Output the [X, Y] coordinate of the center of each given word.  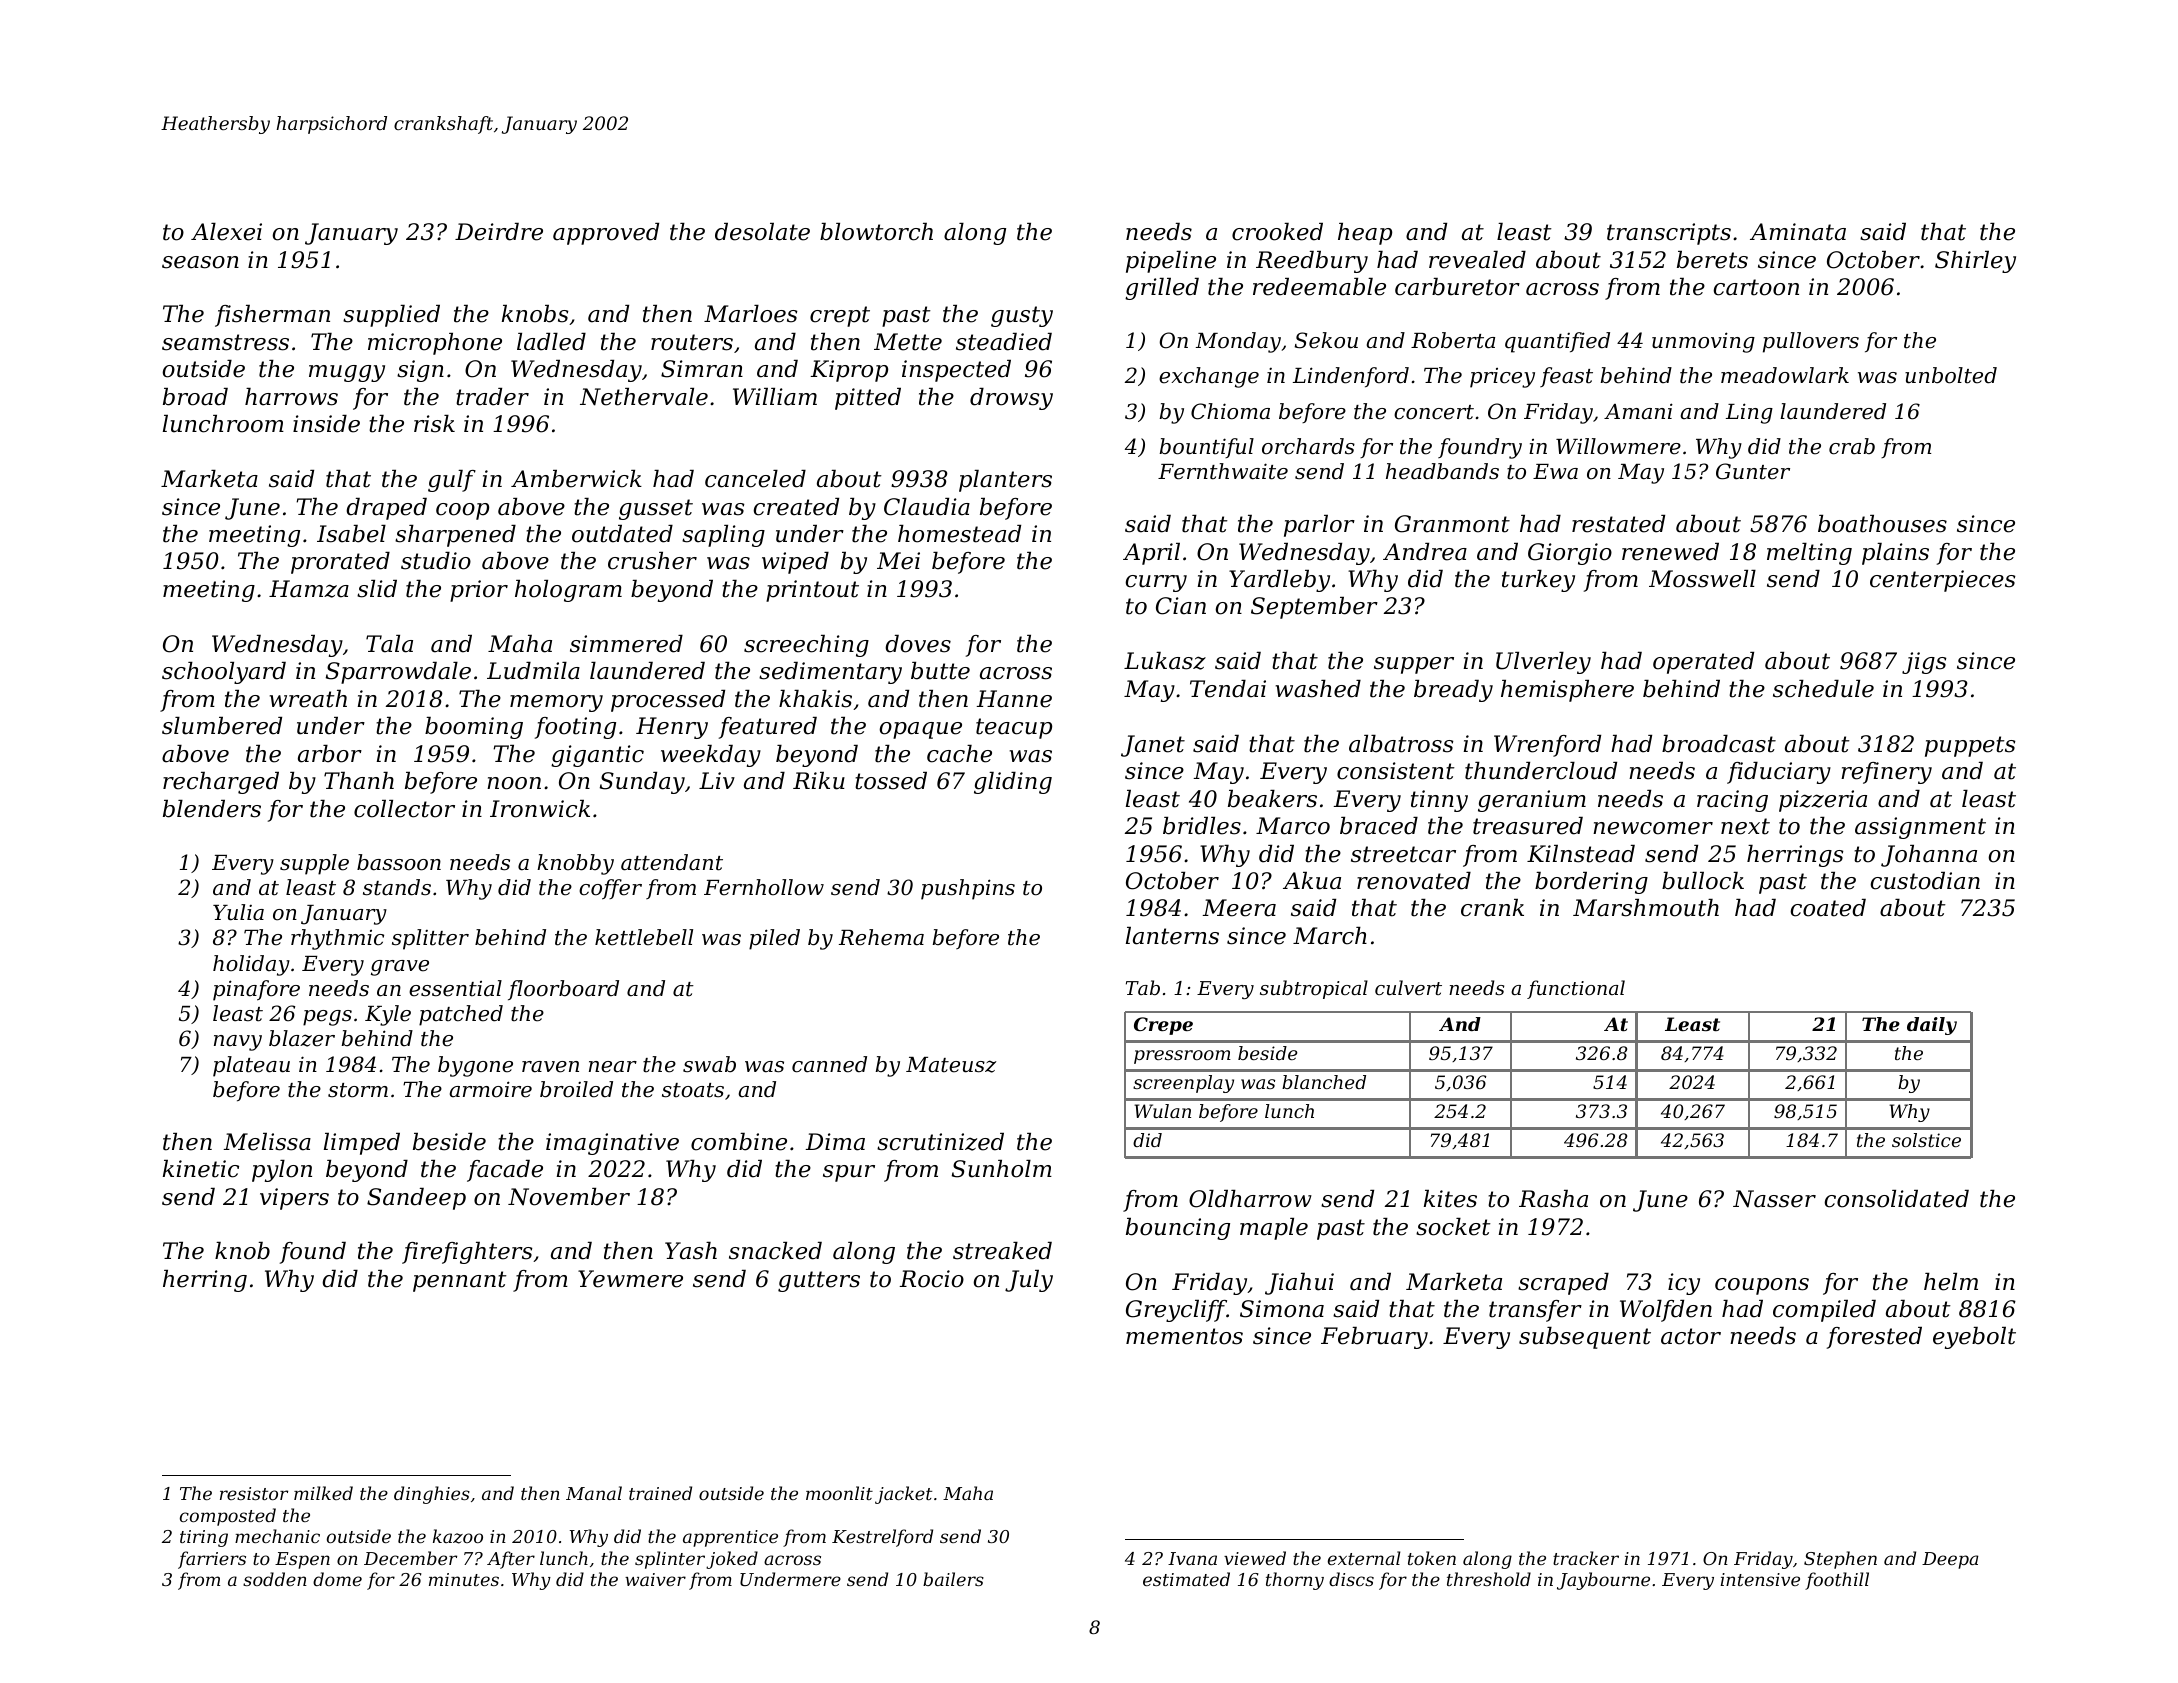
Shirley [1975, 262]
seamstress [225, 342]
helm [1951, 1282]
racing [1732, 801]
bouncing [1178, 1229]
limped [362, 1144]
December [410, 1558]
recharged [221, 783]
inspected [956, 371]
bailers [953, 1579]
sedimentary [830, 673]
